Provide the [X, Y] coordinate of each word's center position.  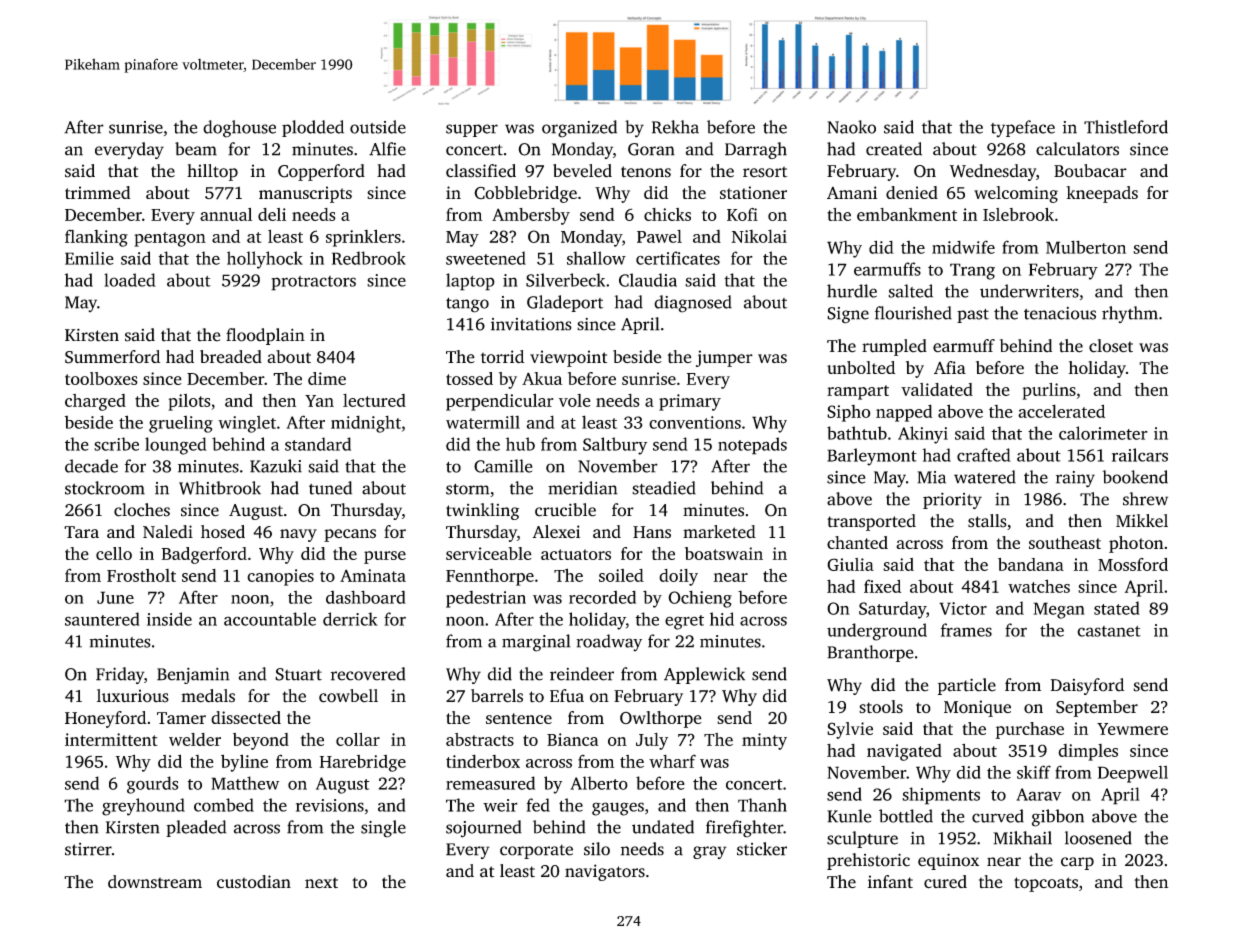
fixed [882, 586]
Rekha [675, 127]
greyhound [143, 807]
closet [1111, 346]
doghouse [239, 129]
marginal [536, 643]
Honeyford [105, 719]
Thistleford [1126, 127]
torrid [502, 356]
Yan [319, 401]
